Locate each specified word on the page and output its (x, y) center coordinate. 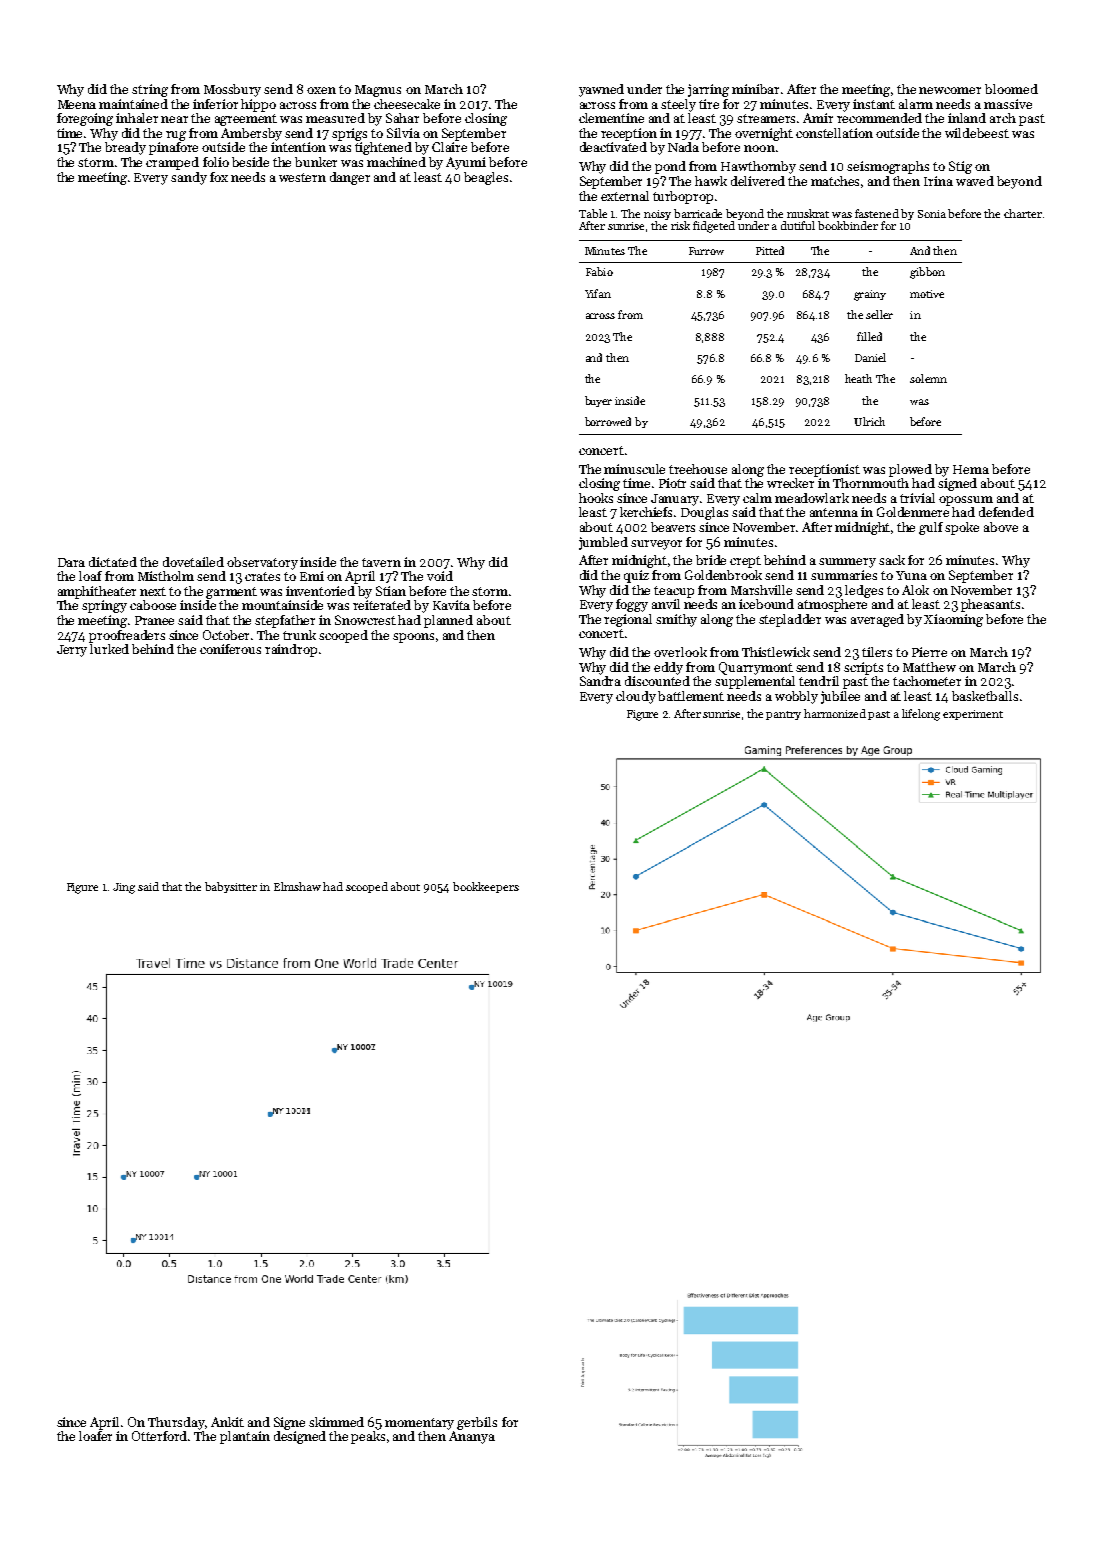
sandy (189, 178)
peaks (368, 1437)
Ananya (472, 1437)
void (440, 576)
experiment (973, 715)
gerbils (477, 1423)
